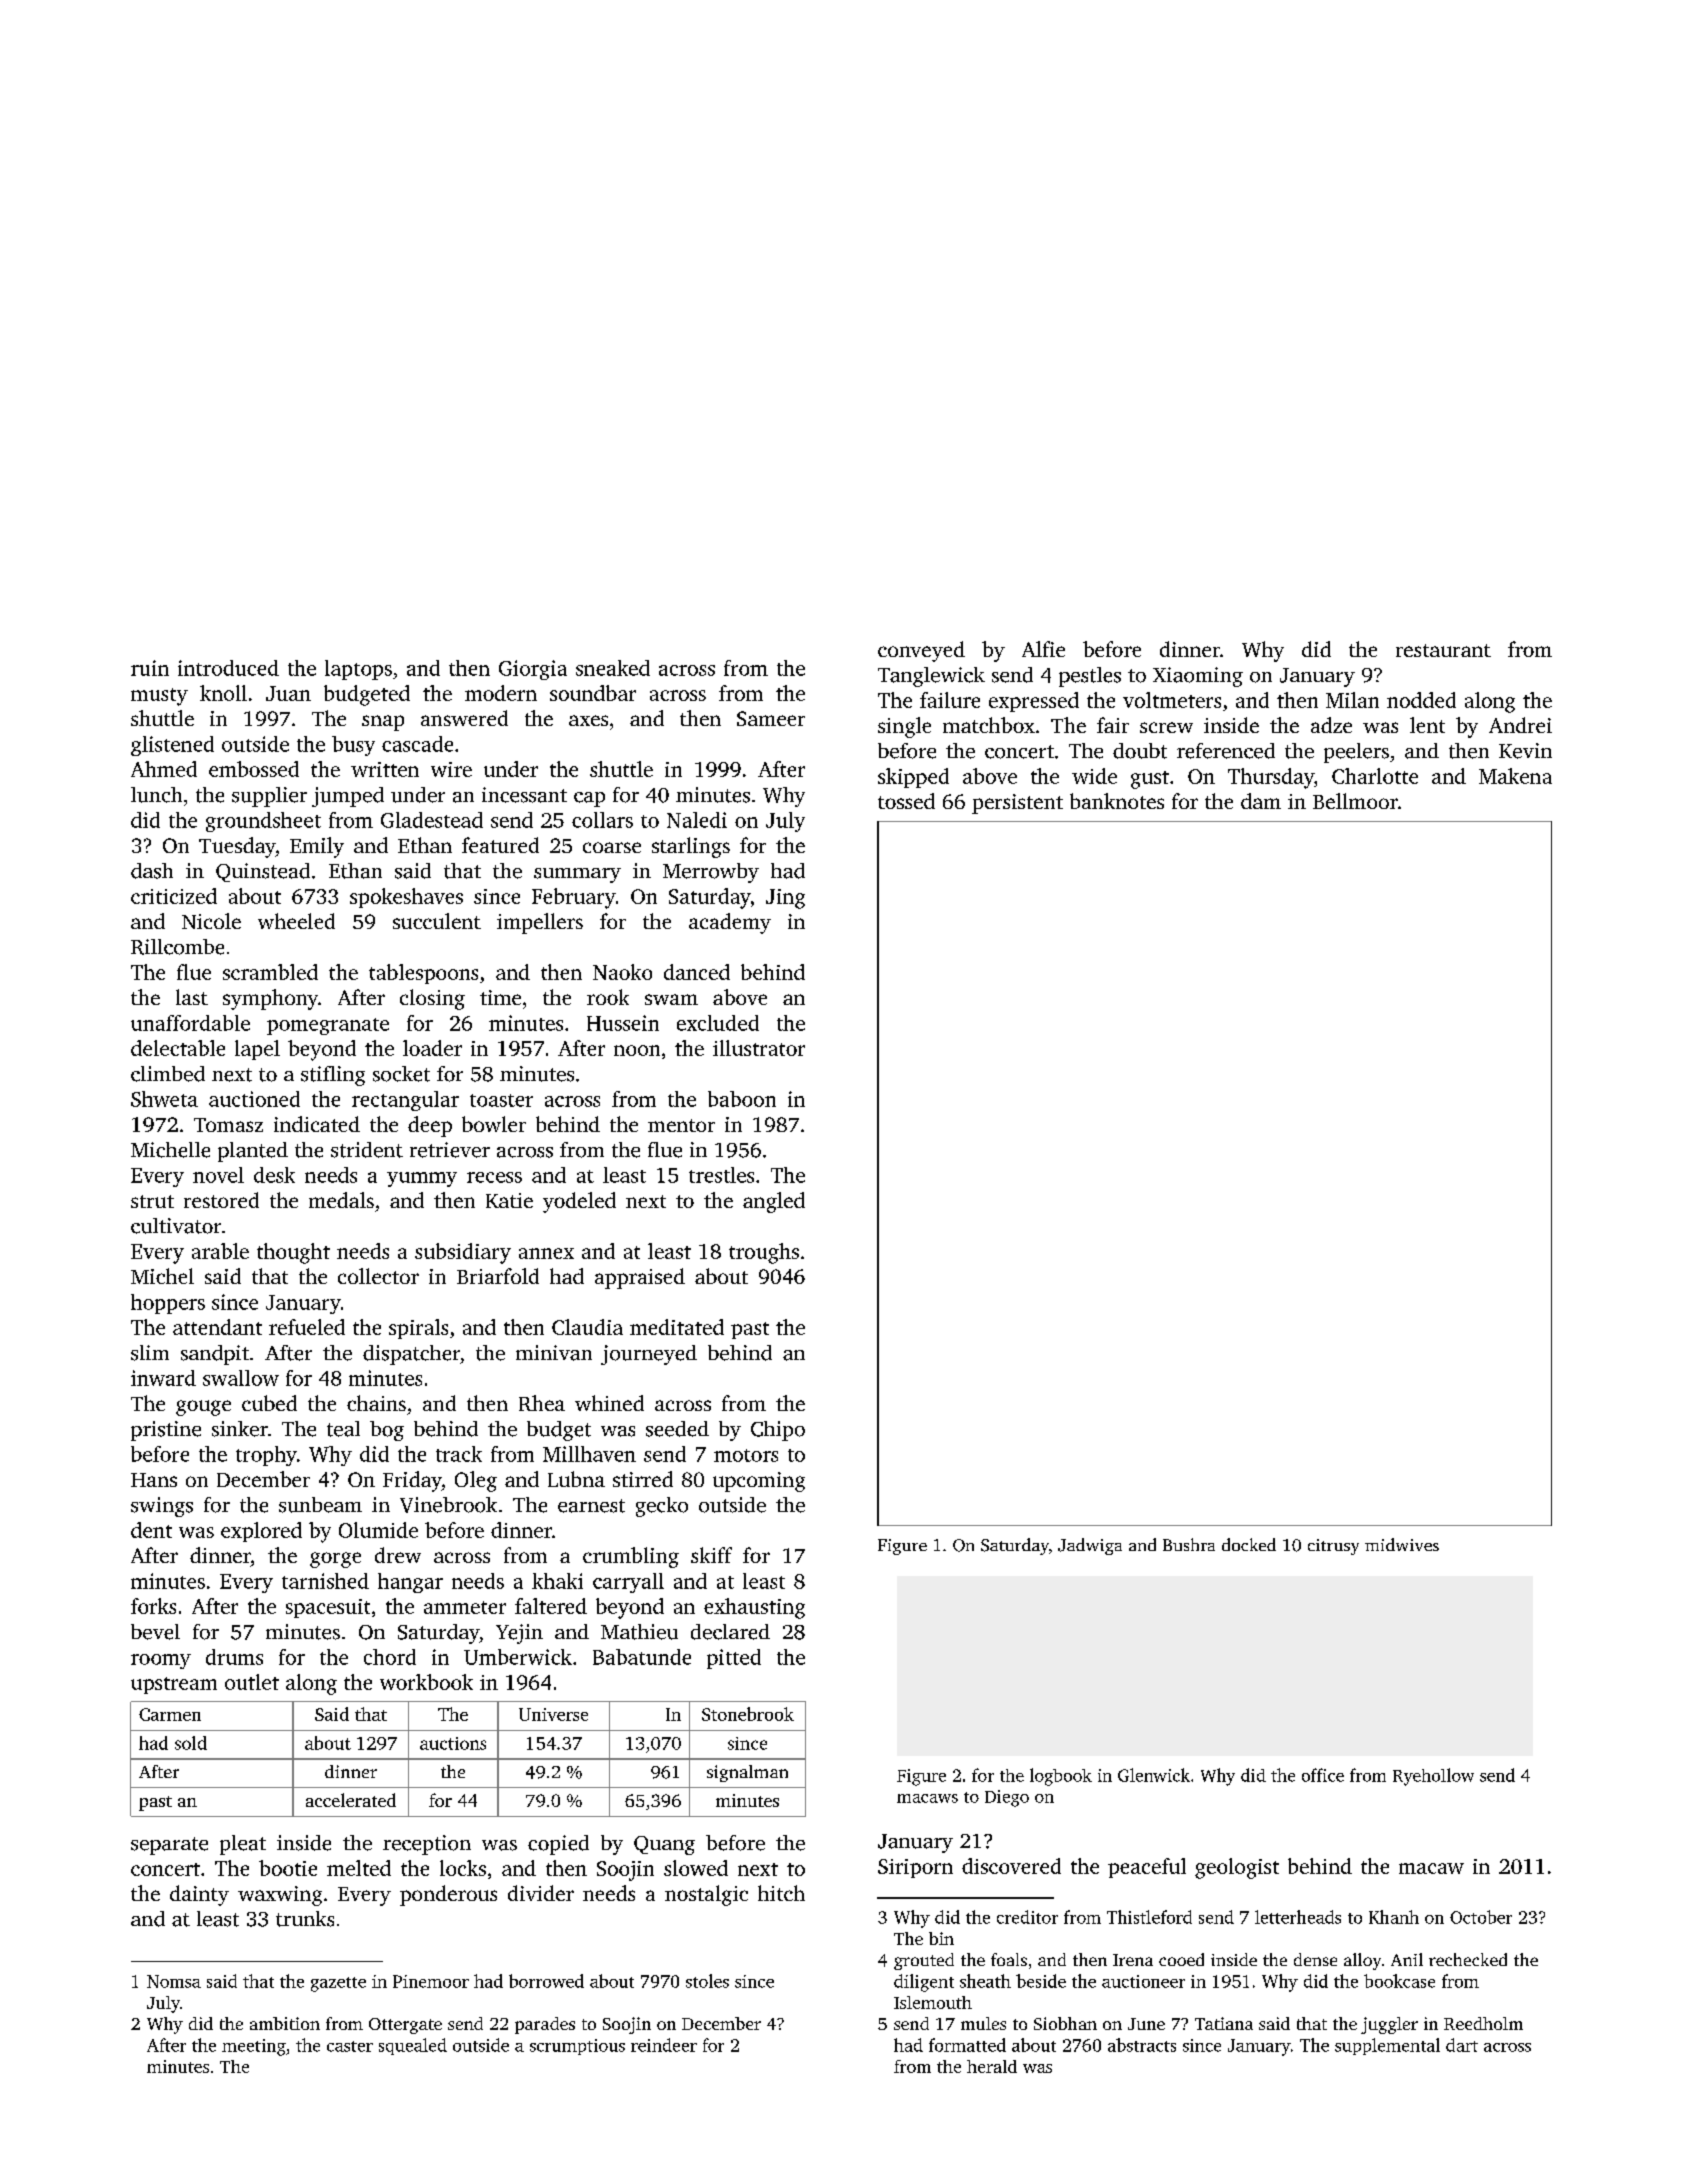  Describe the element at coordinates (781, 1893) in the document. I see `hitch` at that location.
